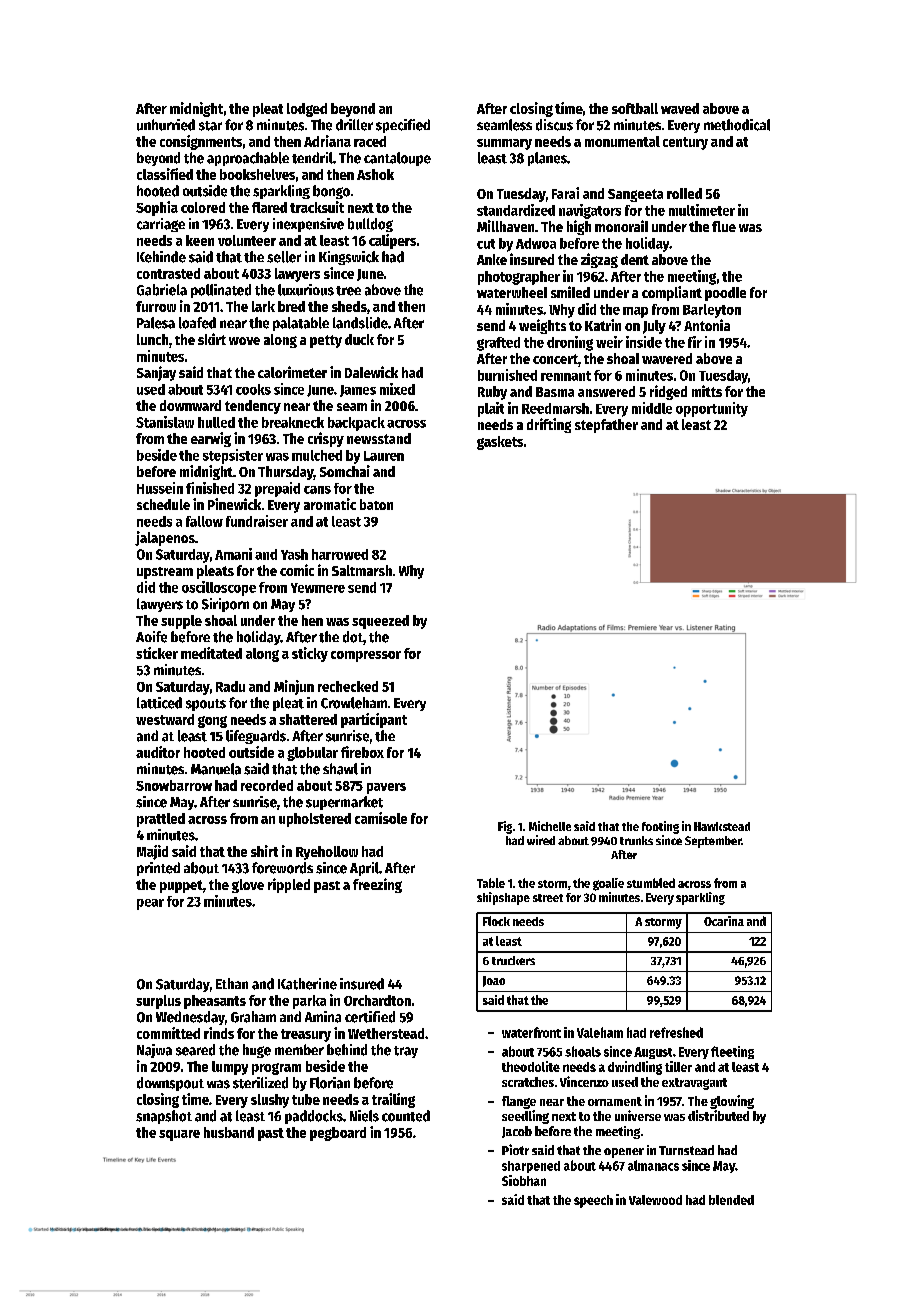  Describe the element at coordinates (507, 375) in the screenshot. I see `burnished` at that location.
